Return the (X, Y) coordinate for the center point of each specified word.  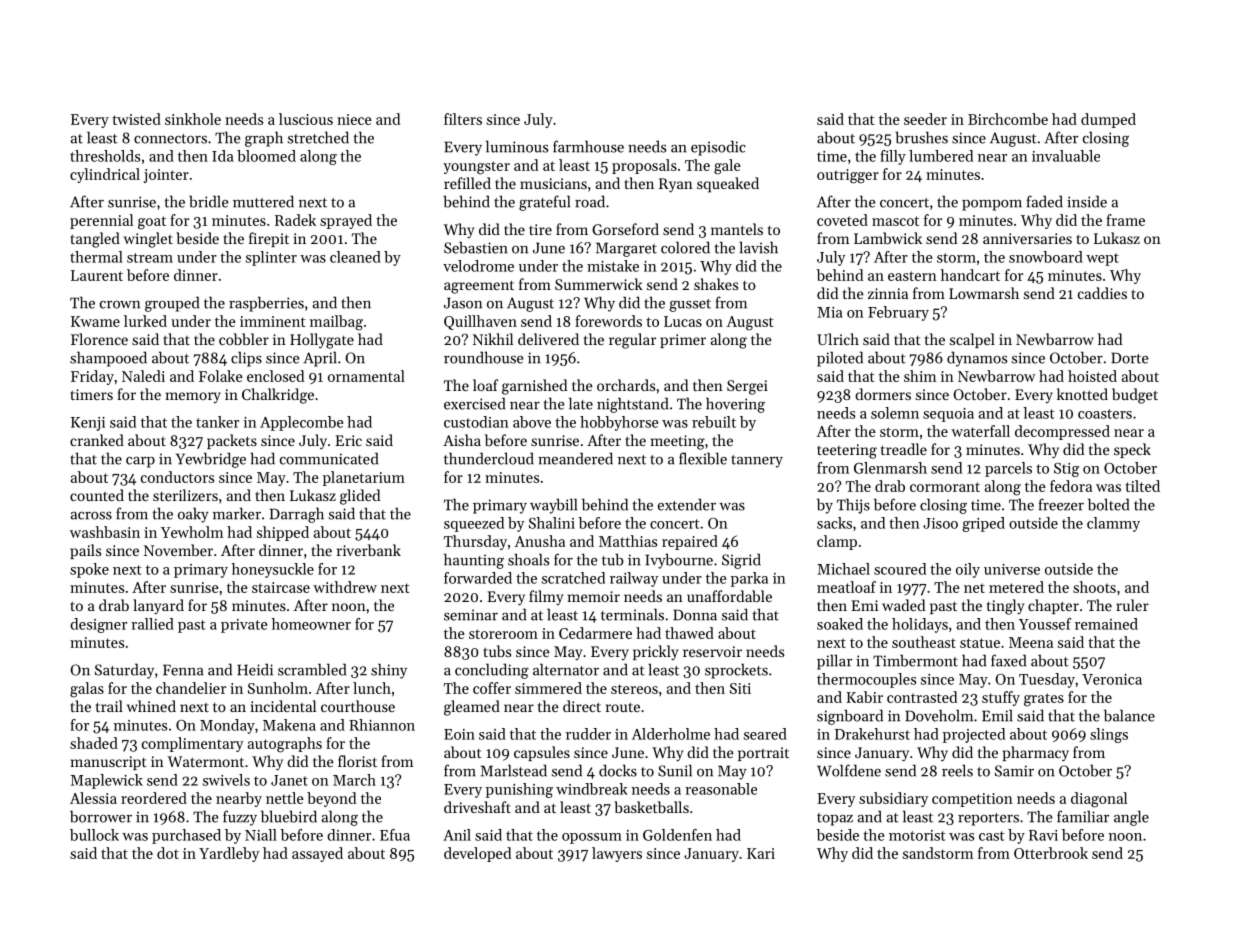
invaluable (1066, 156)
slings (1109, 735)
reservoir (712, 651)
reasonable (721, 789)
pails (85, 551)
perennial (101, 221)
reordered (154, 798)
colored (685, 247)
